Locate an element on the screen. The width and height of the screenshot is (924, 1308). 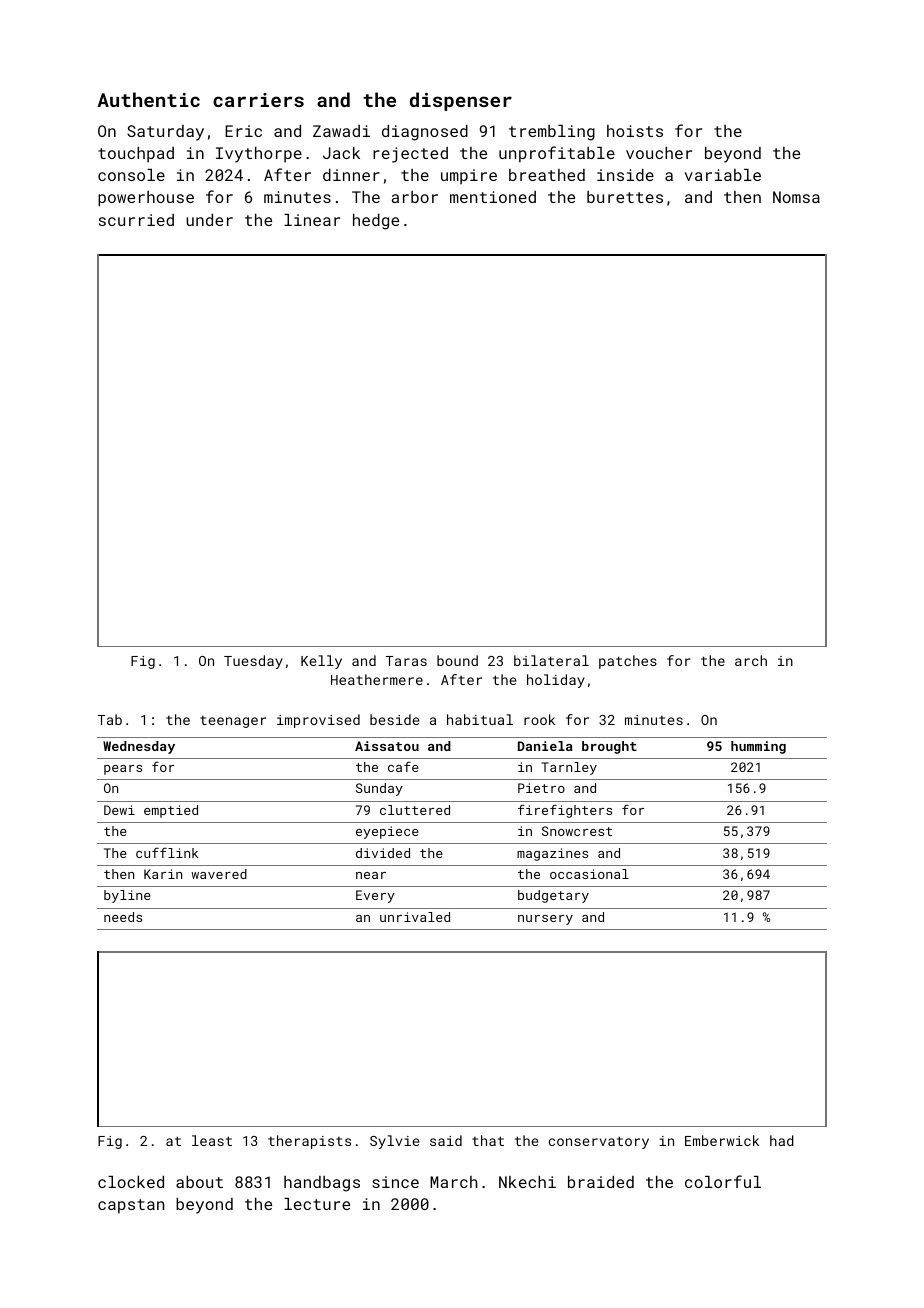
trembling is located at coordinates (552, 133).
